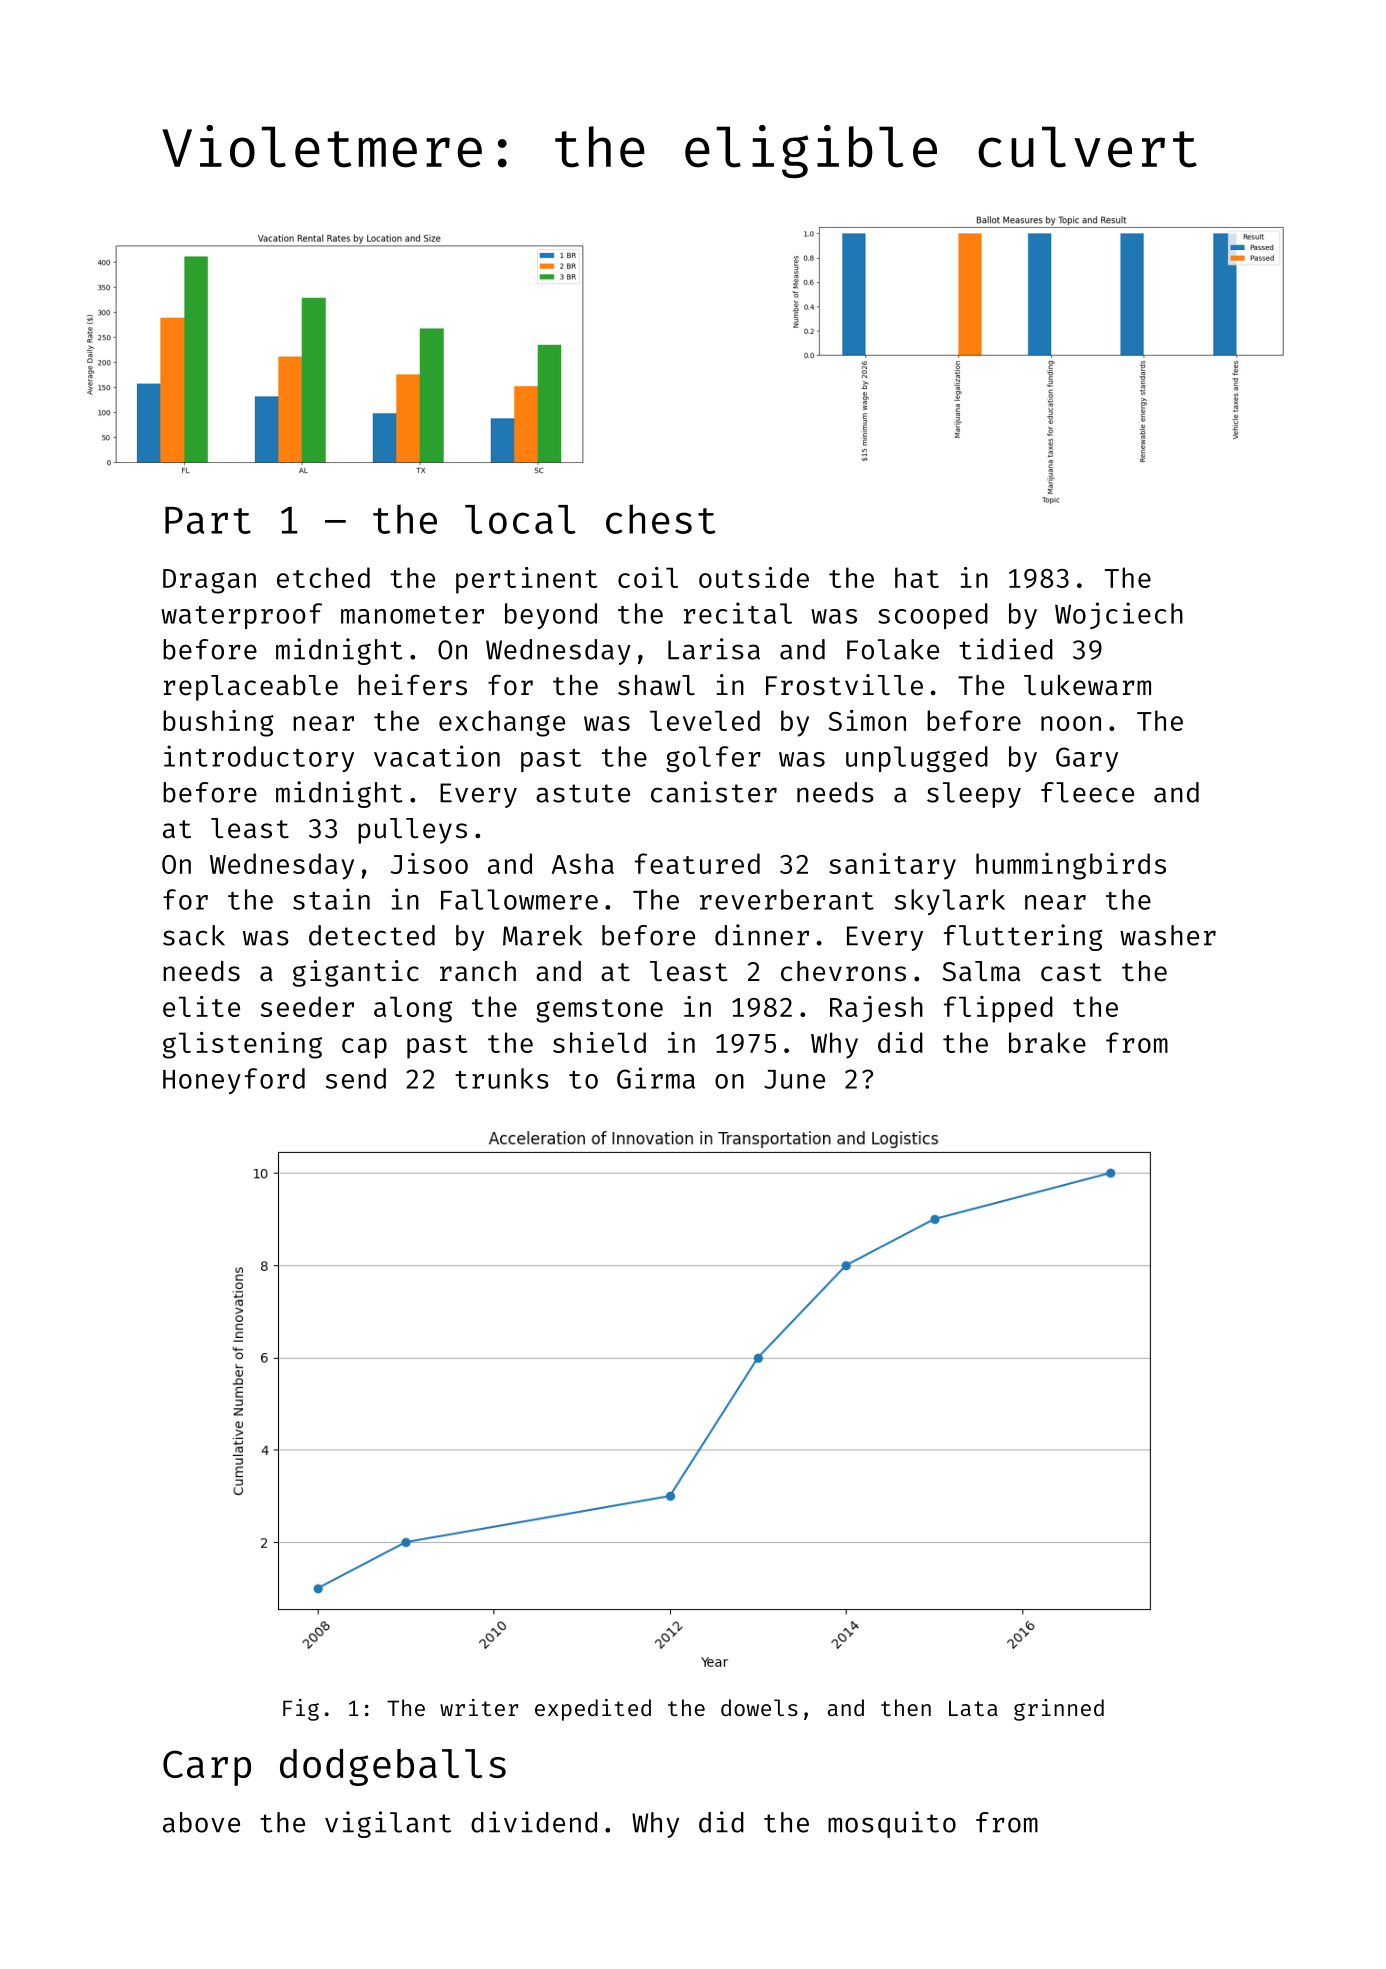 The width and height of the page is (1386, 1969). What do you see at coordinates (364, 1048) in the page?
I see `cap` at bounding box center [364, 1048].
